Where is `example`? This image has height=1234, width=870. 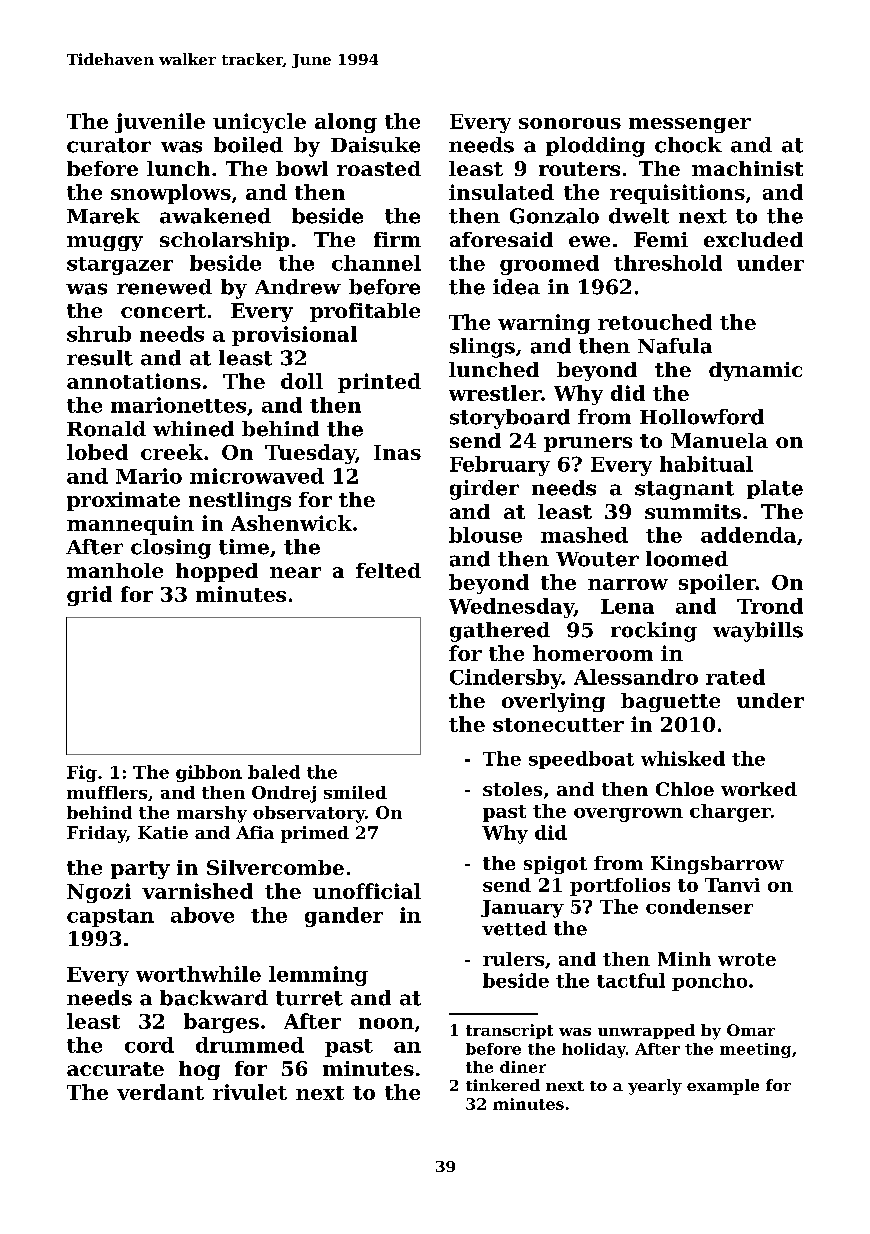 example is located at coordinates (723, 1087).
